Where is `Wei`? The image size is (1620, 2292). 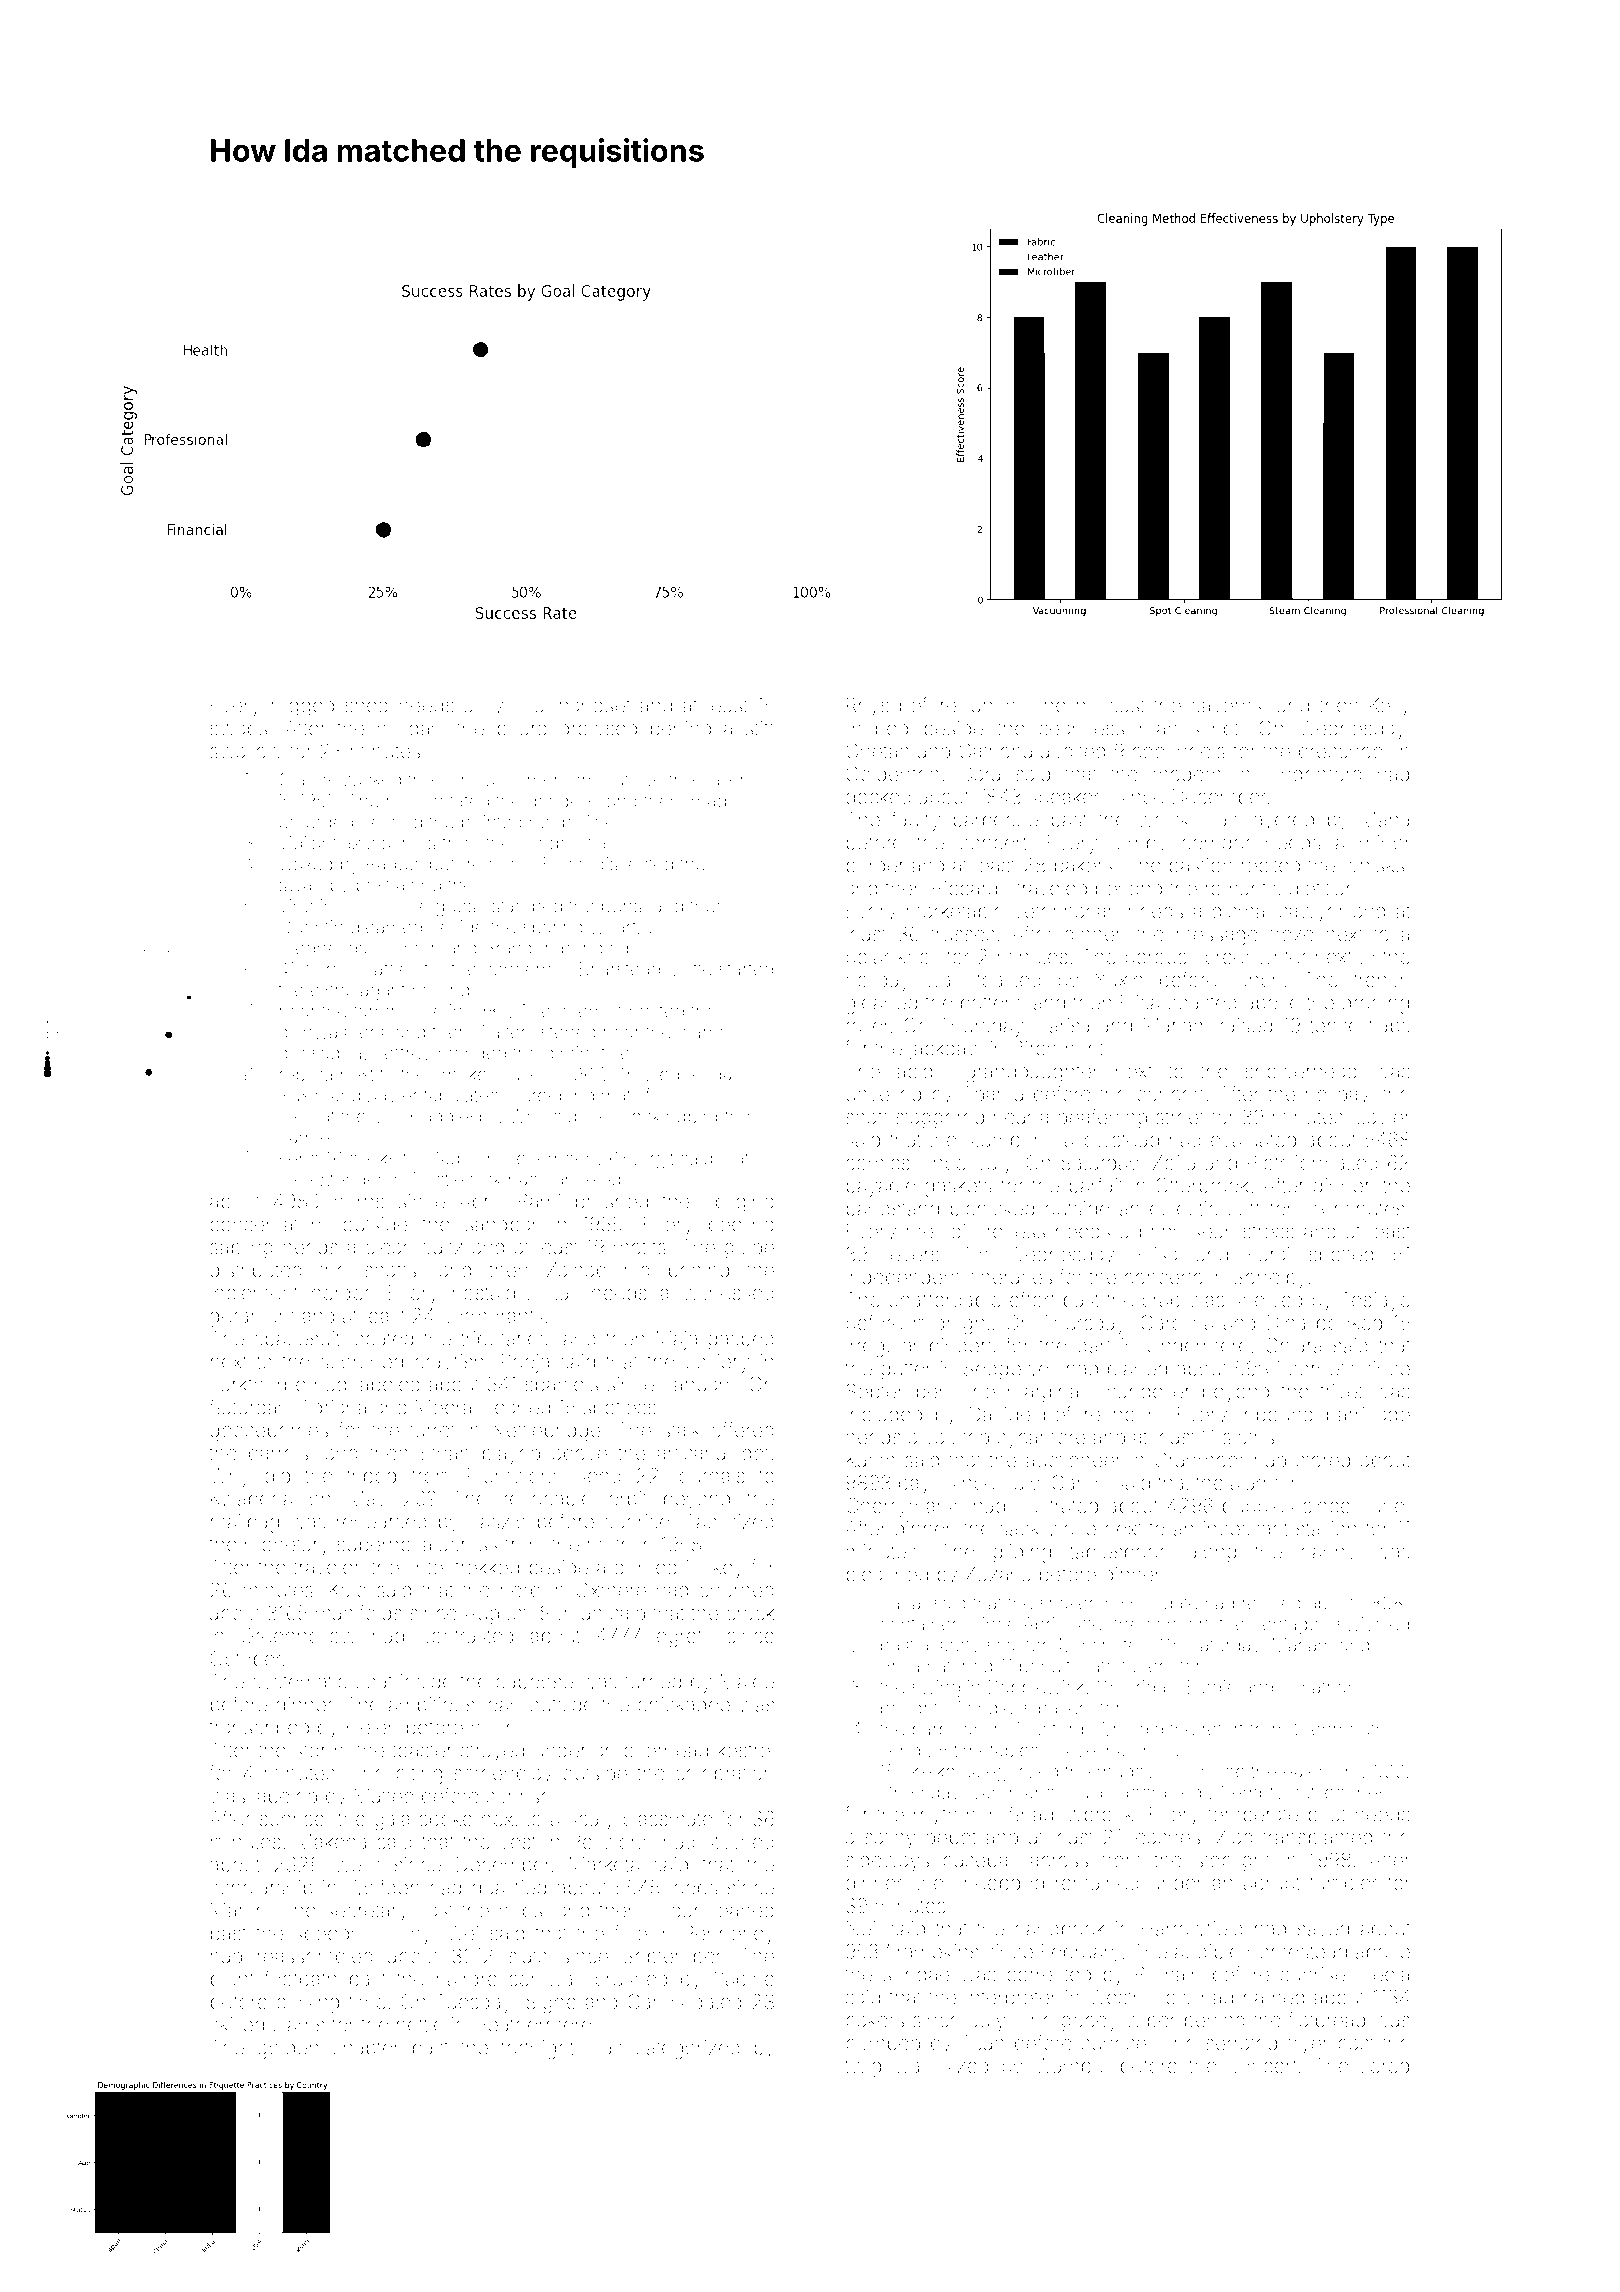
Wei is located at coordinates (462, 1933).
